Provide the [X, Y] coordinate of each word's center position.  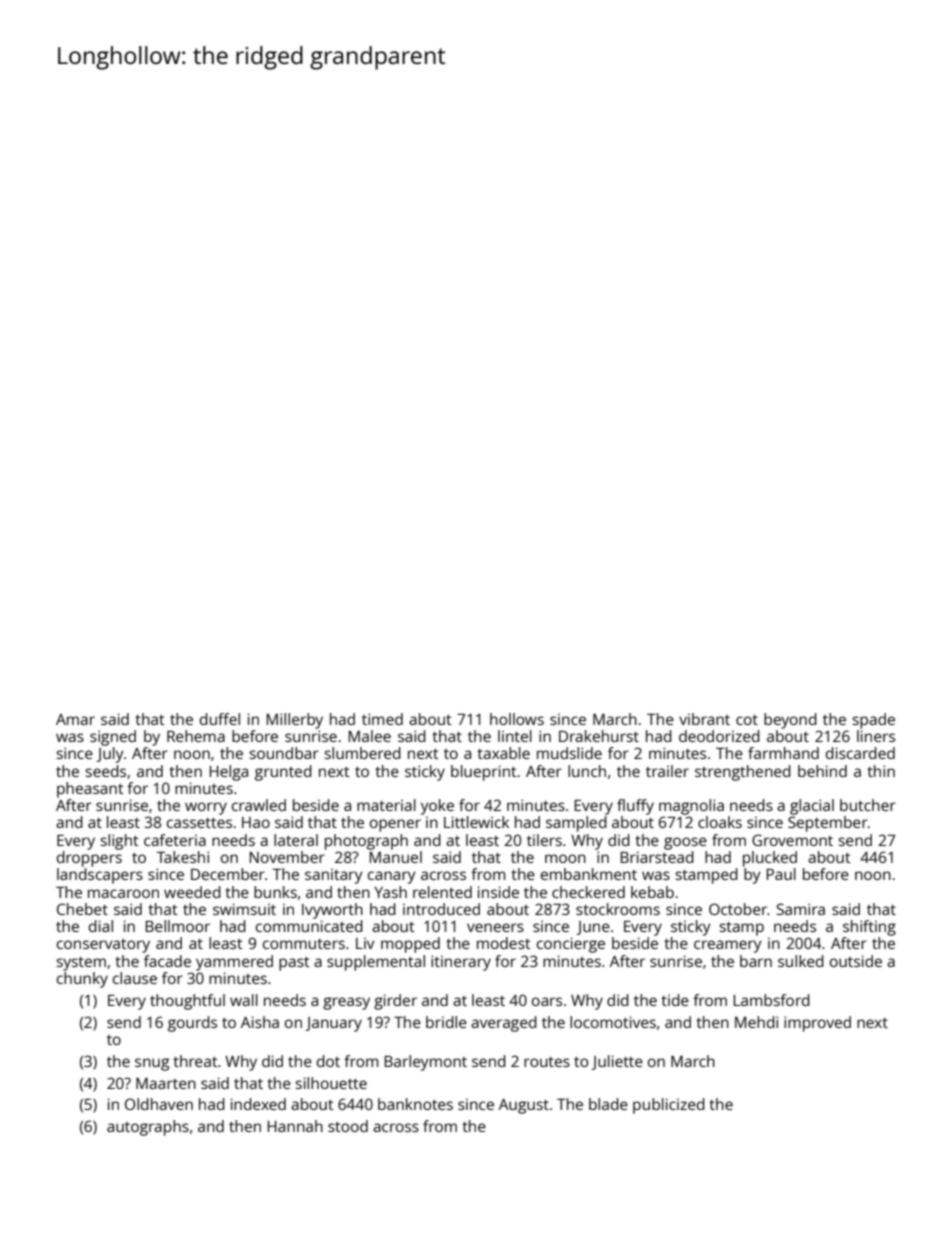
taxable [503, 753]
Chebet [82, 909]
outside [856, 961]
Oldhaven [159, 1104]
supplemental [376, 963]
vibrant [704, 719]
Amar [75, 719]
